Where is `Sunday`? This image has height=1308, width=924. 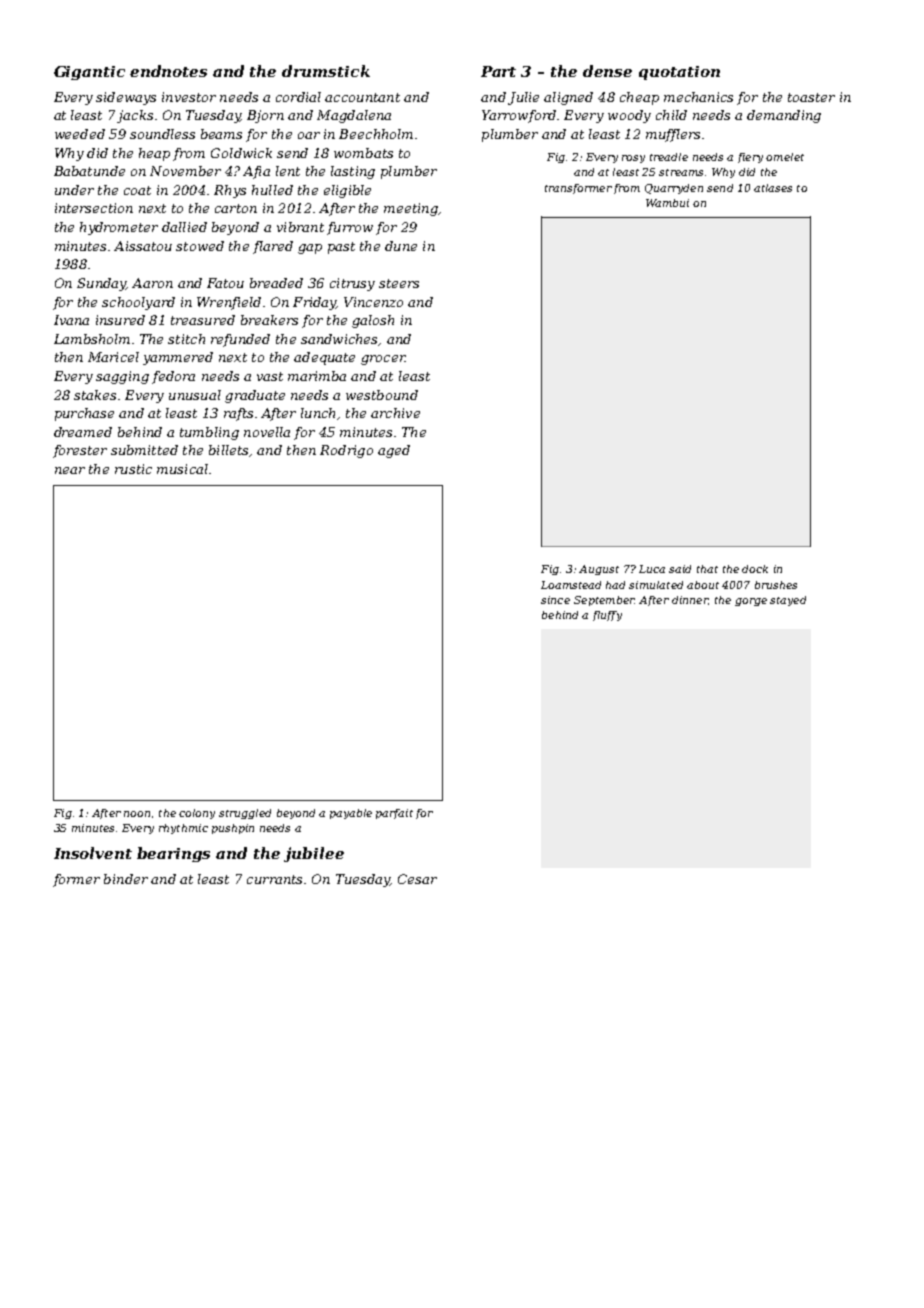
Sunday is located at coordinates (101, 284).
